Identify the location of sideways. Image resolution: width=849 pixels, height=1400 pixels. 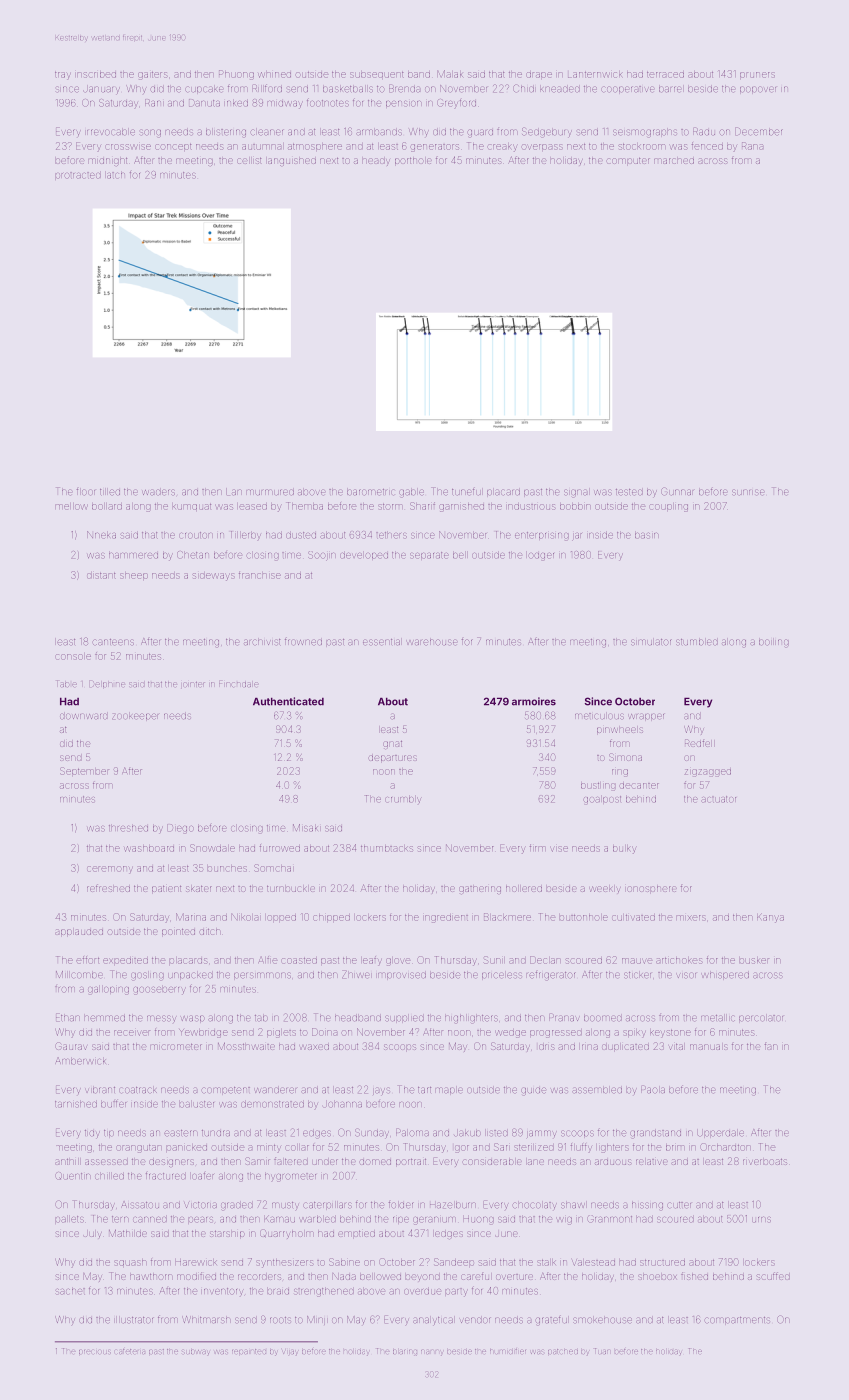
(213, 577).
